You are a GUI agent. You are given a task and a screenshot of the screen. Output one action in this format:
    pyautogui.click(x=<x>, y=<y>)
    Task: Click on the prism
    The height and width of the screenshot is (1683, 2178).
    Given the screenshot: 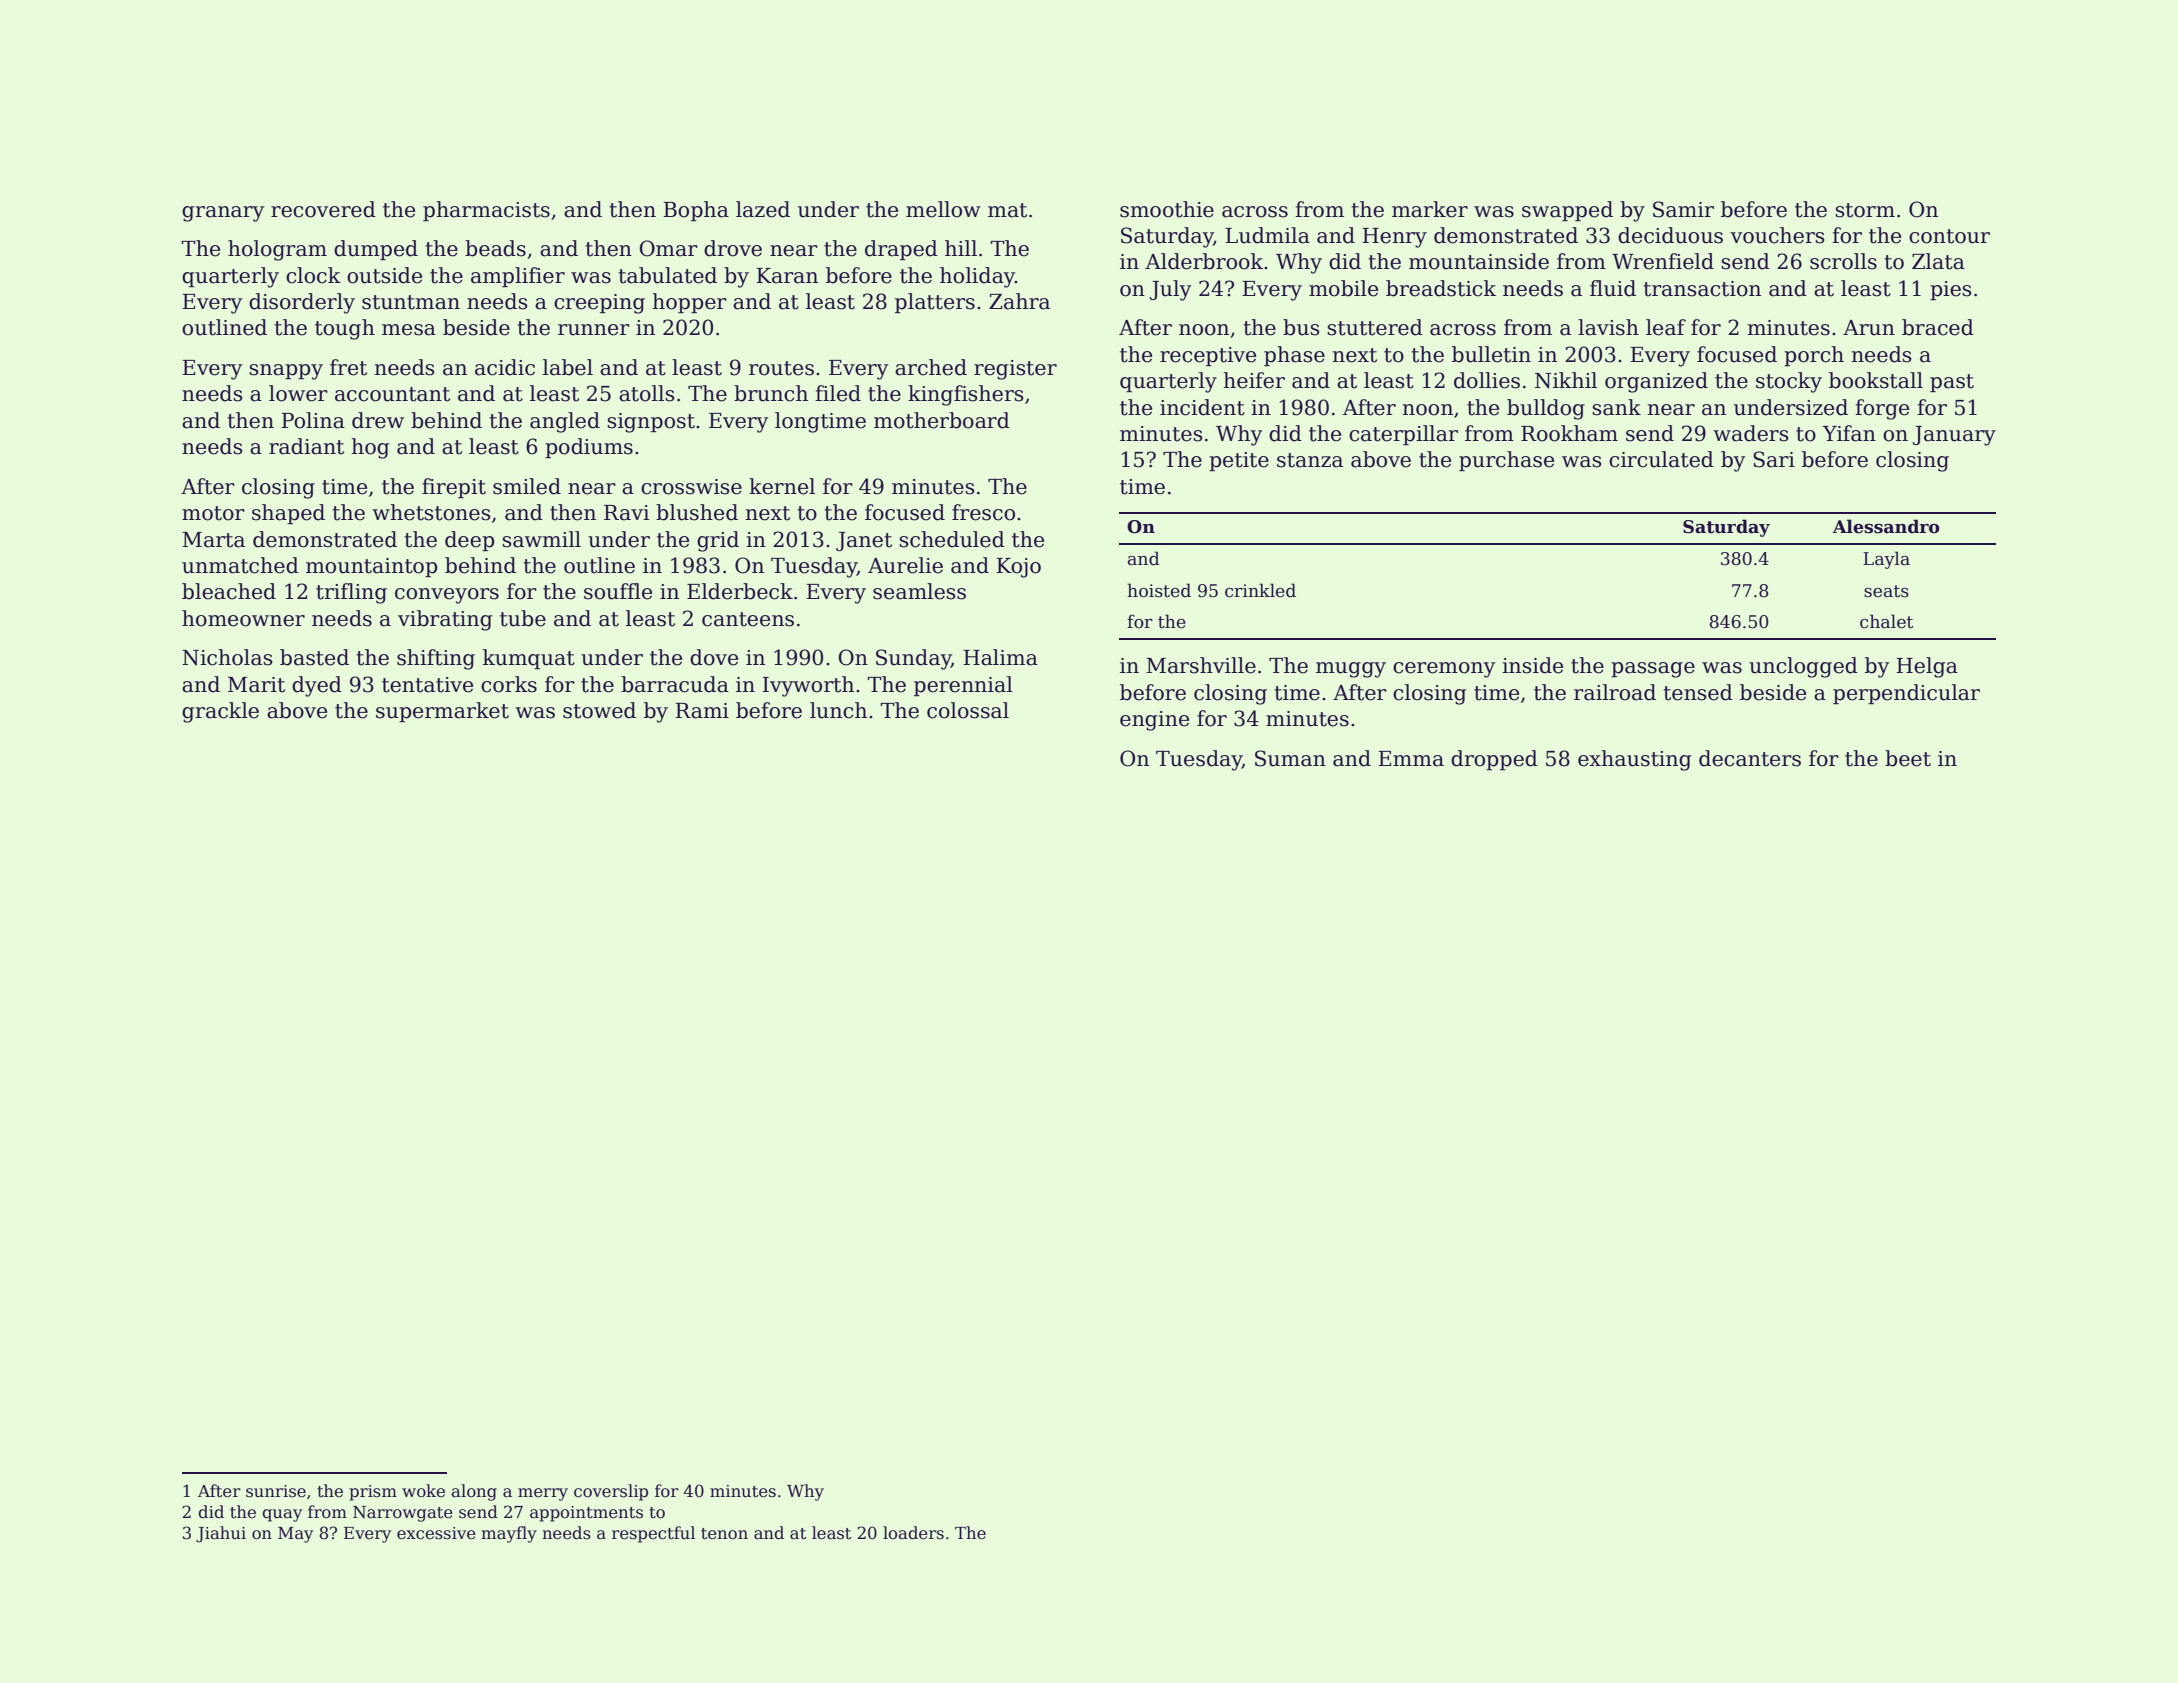 What is the action you would take?
    pyautogui.click(x=373, y=1493)
